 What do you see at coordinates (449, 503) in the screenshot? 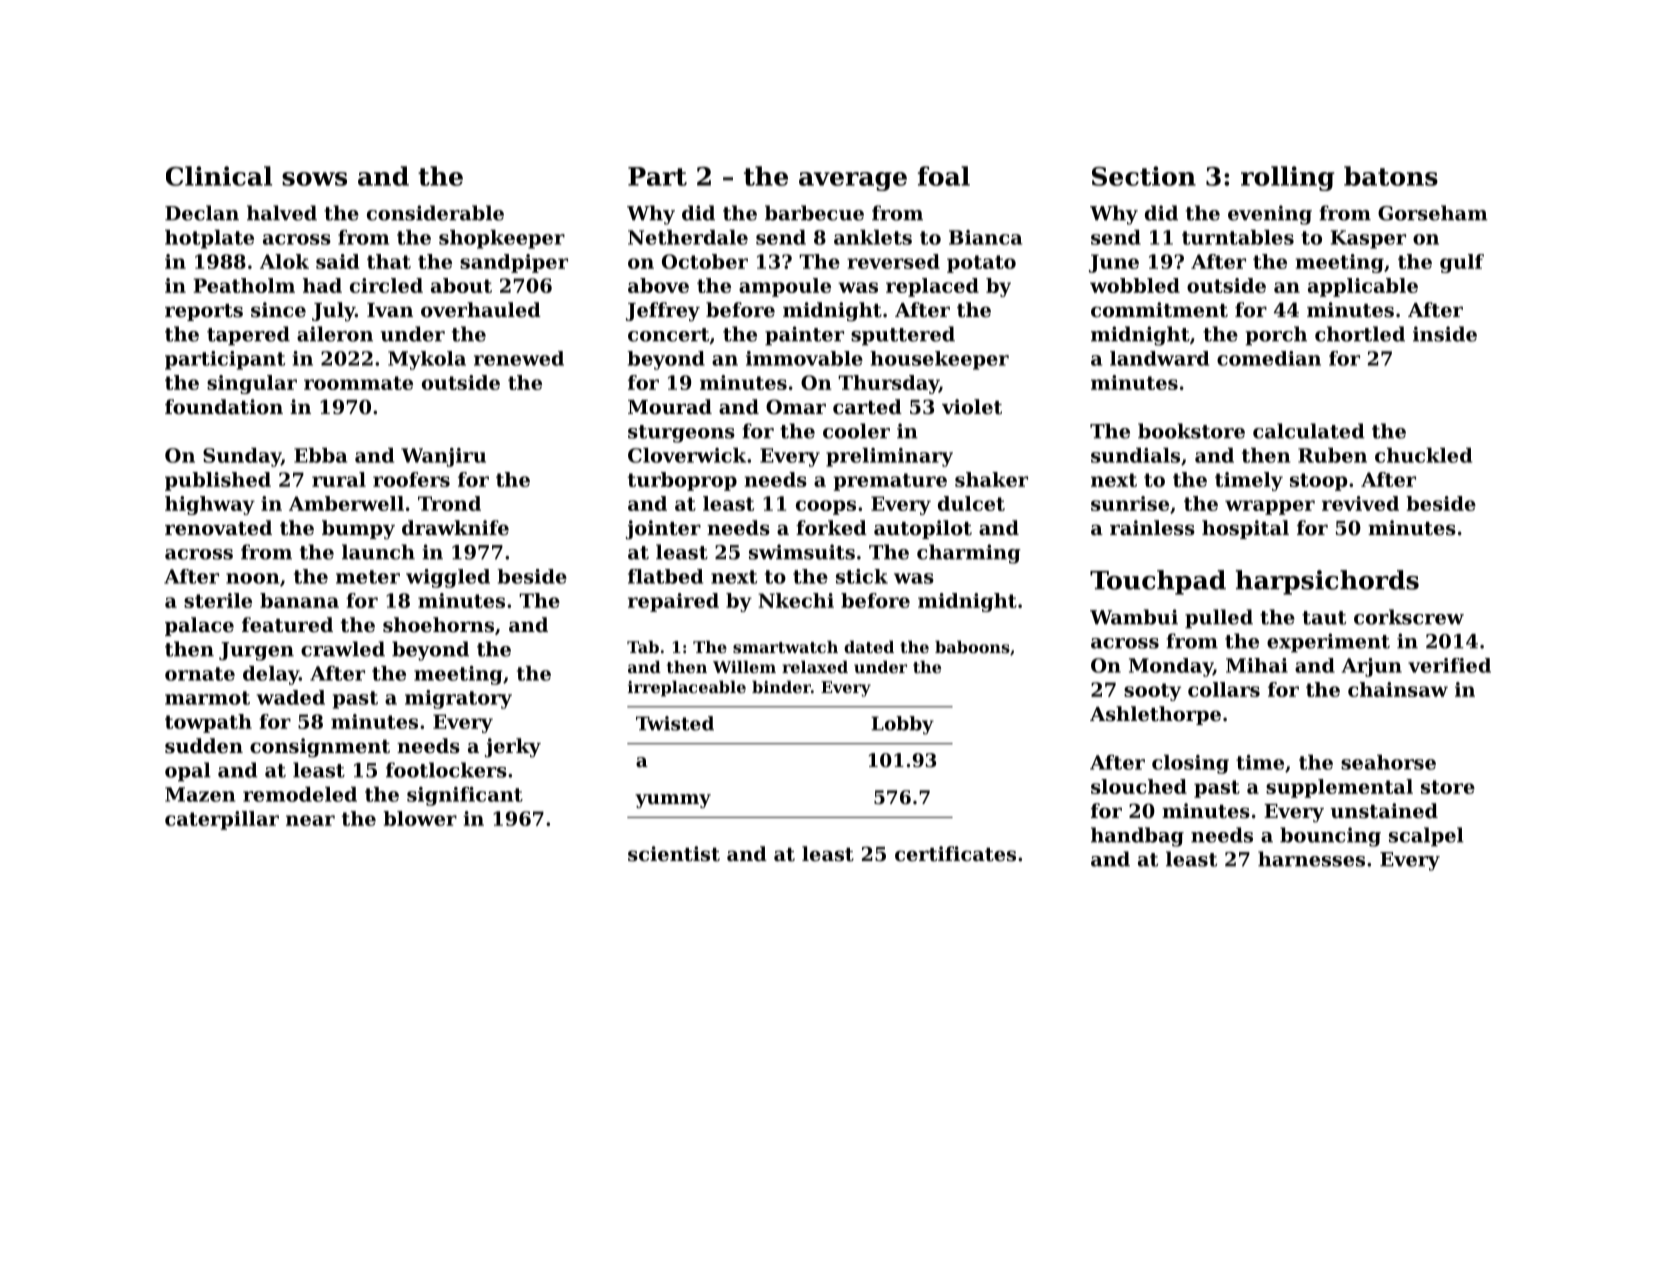
I see `Trond` at bounding box center [449, 503].
